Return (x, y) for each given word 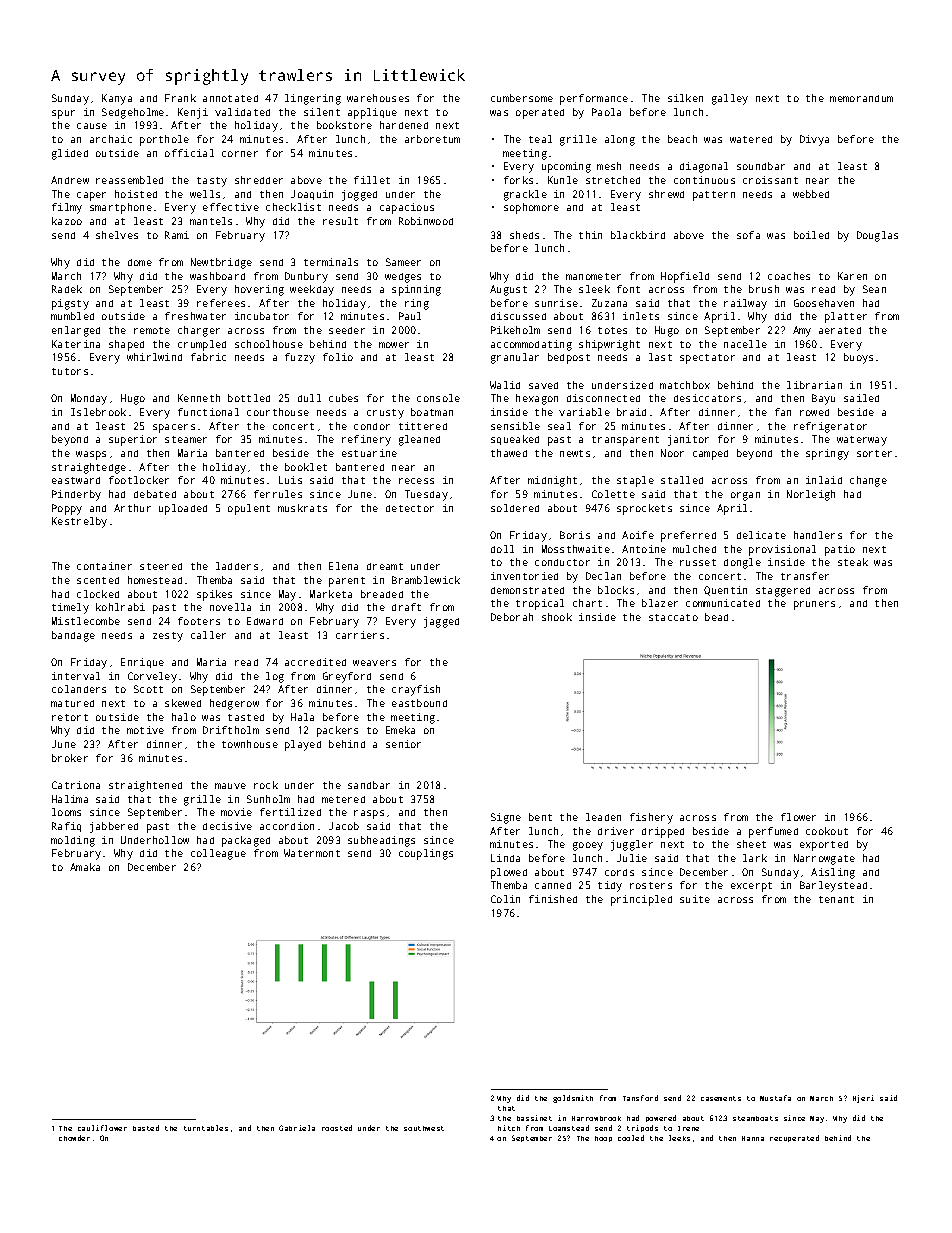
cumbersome (522, 98)
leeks (679, 1138)
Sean (874, 289)
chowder (74, 1138)
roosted (337, 1128)
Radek (67, 289)
